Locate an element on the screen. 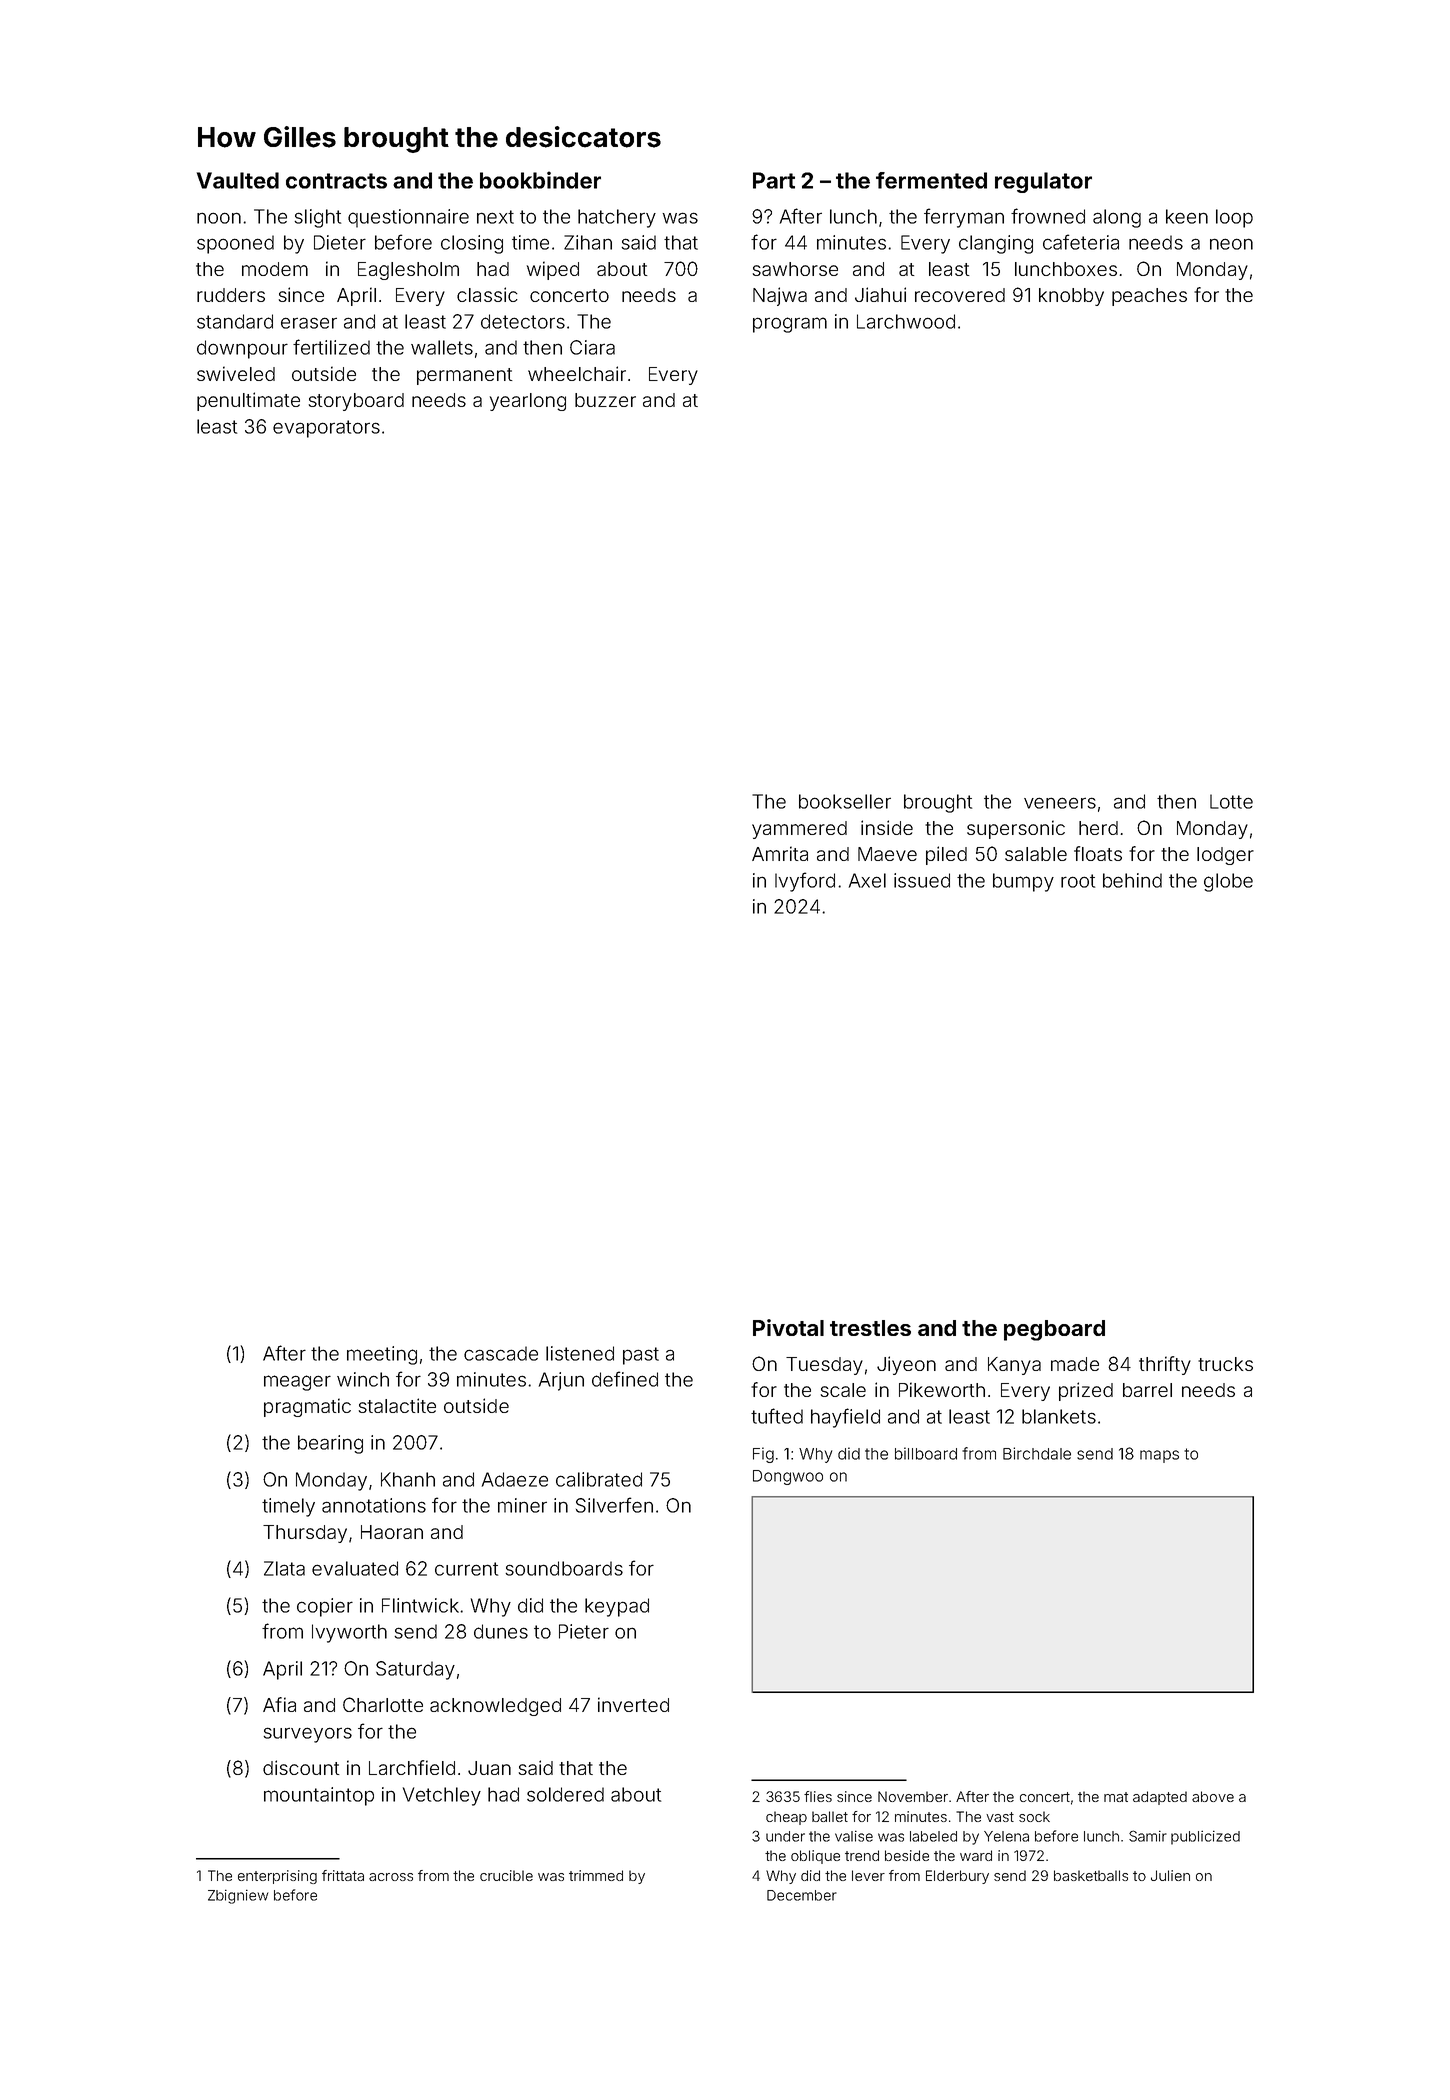 The height and width of the screenshot is (2100, 1450). Part is located at coordinates (774, 180).
